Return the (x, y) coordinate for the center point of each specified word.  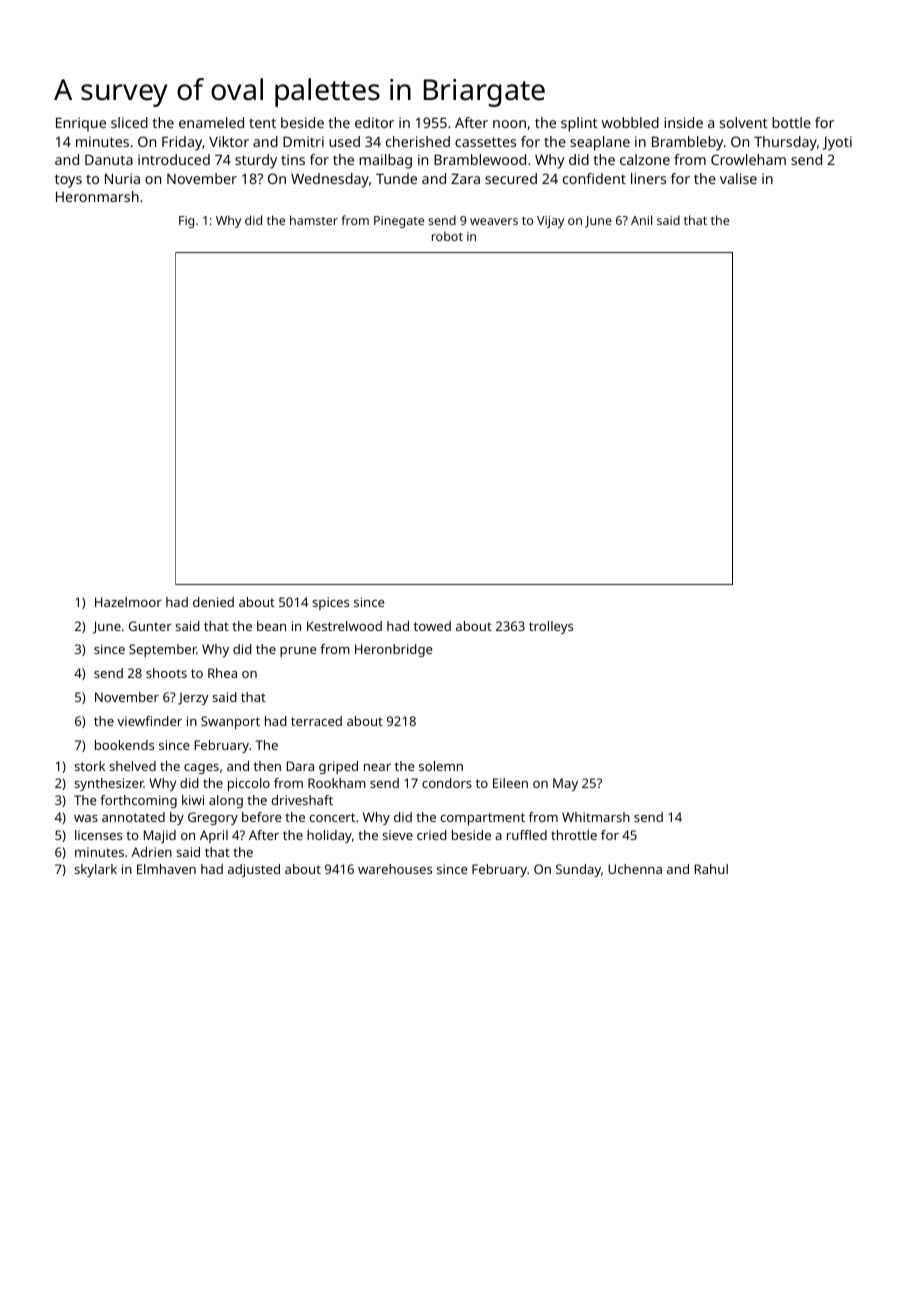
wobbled (630, 122)
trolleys (551, 627)
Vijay (550, 222)
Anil (641, 220)
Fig (186, 222)
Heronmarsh (97, 196)
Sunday (578, 870)
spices (330, 603)
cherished (418, 141)
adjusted (254, 870)
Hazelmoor (128, 602)
